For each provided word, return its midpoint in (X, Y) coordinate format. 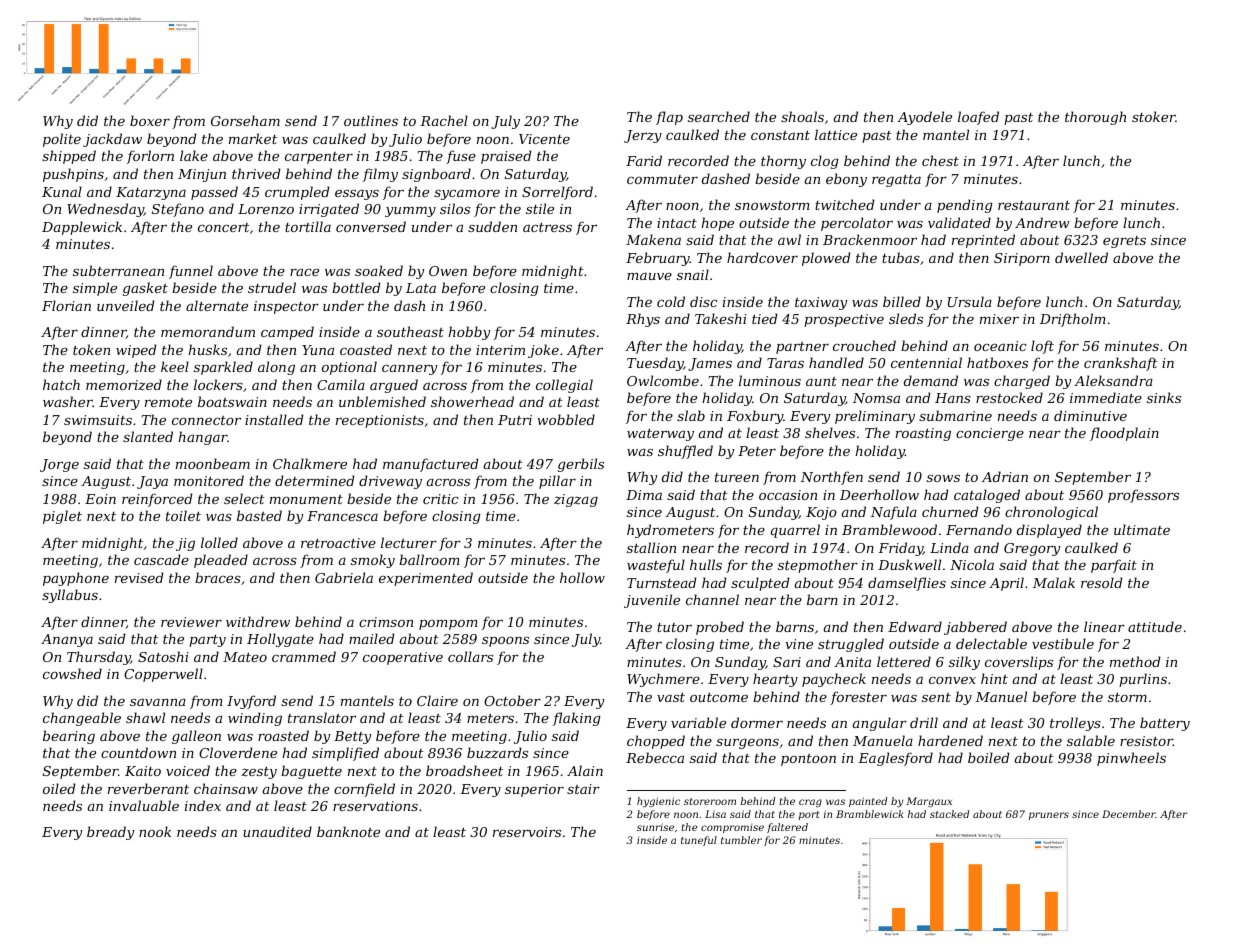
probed (720, 628)
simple (95, 289)
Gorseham (245, 120)
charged (1022, 382)
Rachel (444, 120)
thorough (1095, 118)
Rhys (643, 320)
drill (924, 722)
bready (110, 833)
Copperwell (163, 675)
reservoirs (527, 832)
